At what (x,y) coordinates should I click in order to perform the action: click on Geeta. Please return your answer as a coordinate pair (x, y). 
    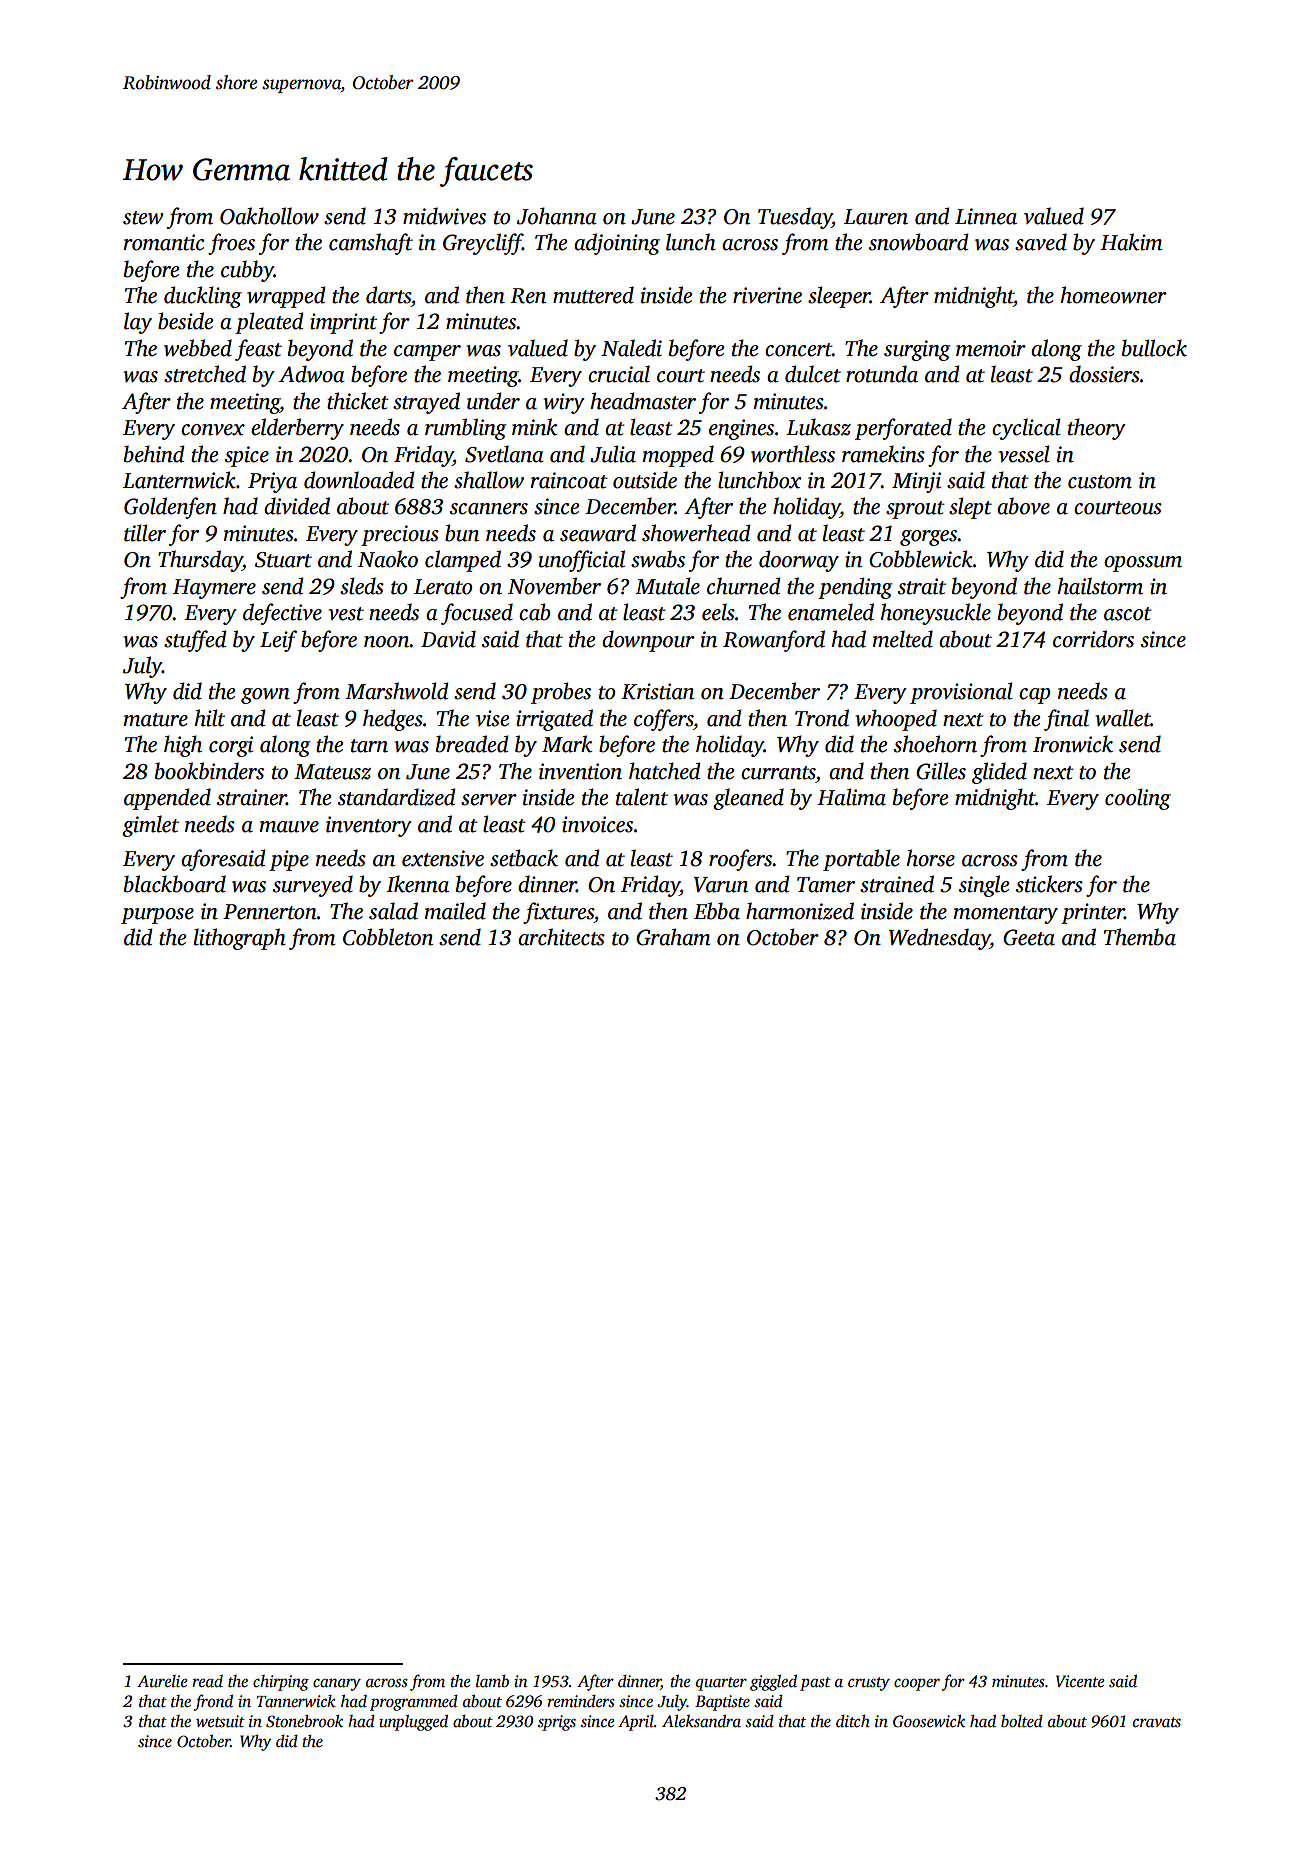
    Looking at the image, I should click on (1029, 937).
